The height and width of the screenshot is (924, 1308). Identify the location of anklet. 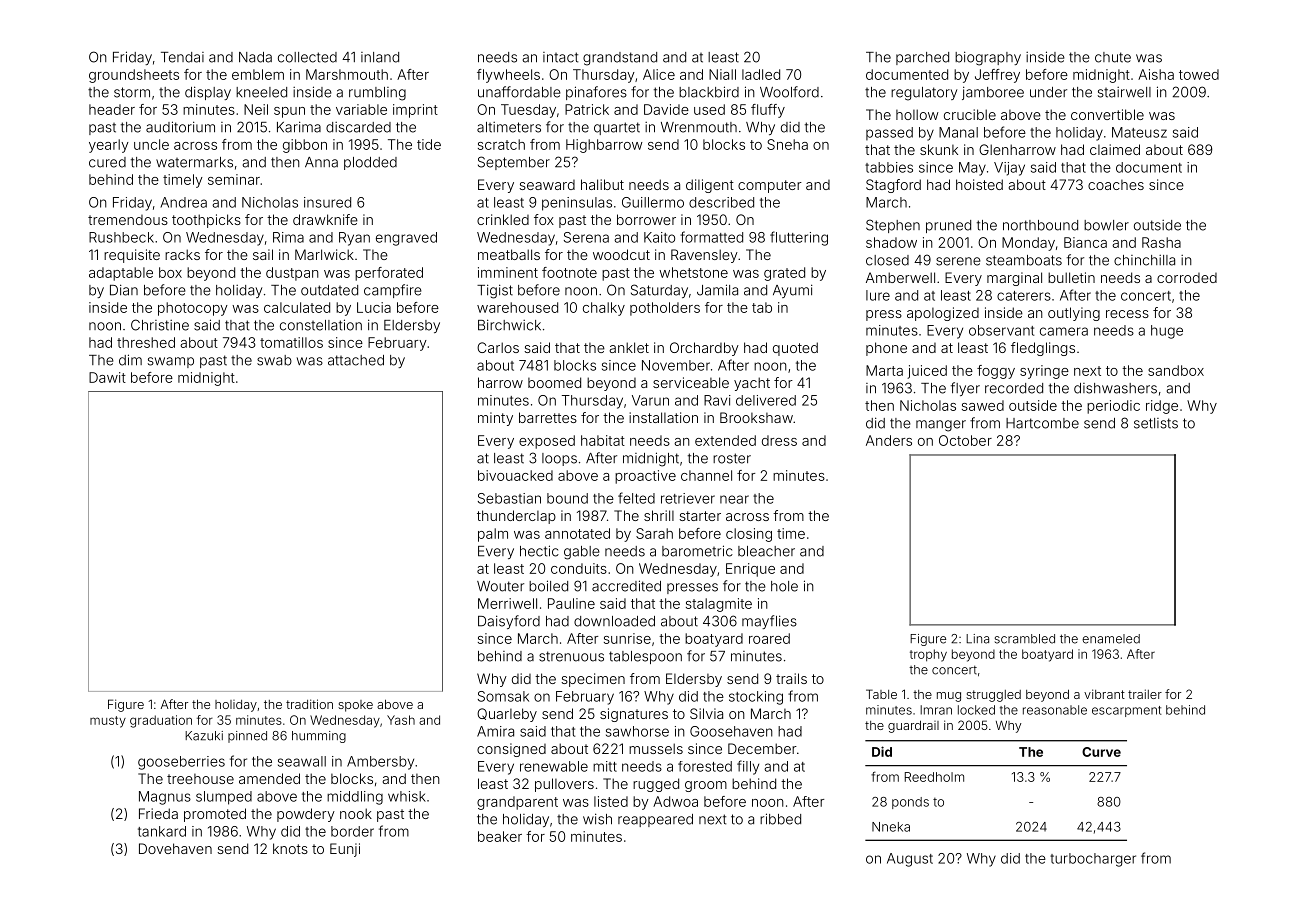
(629, 347).
